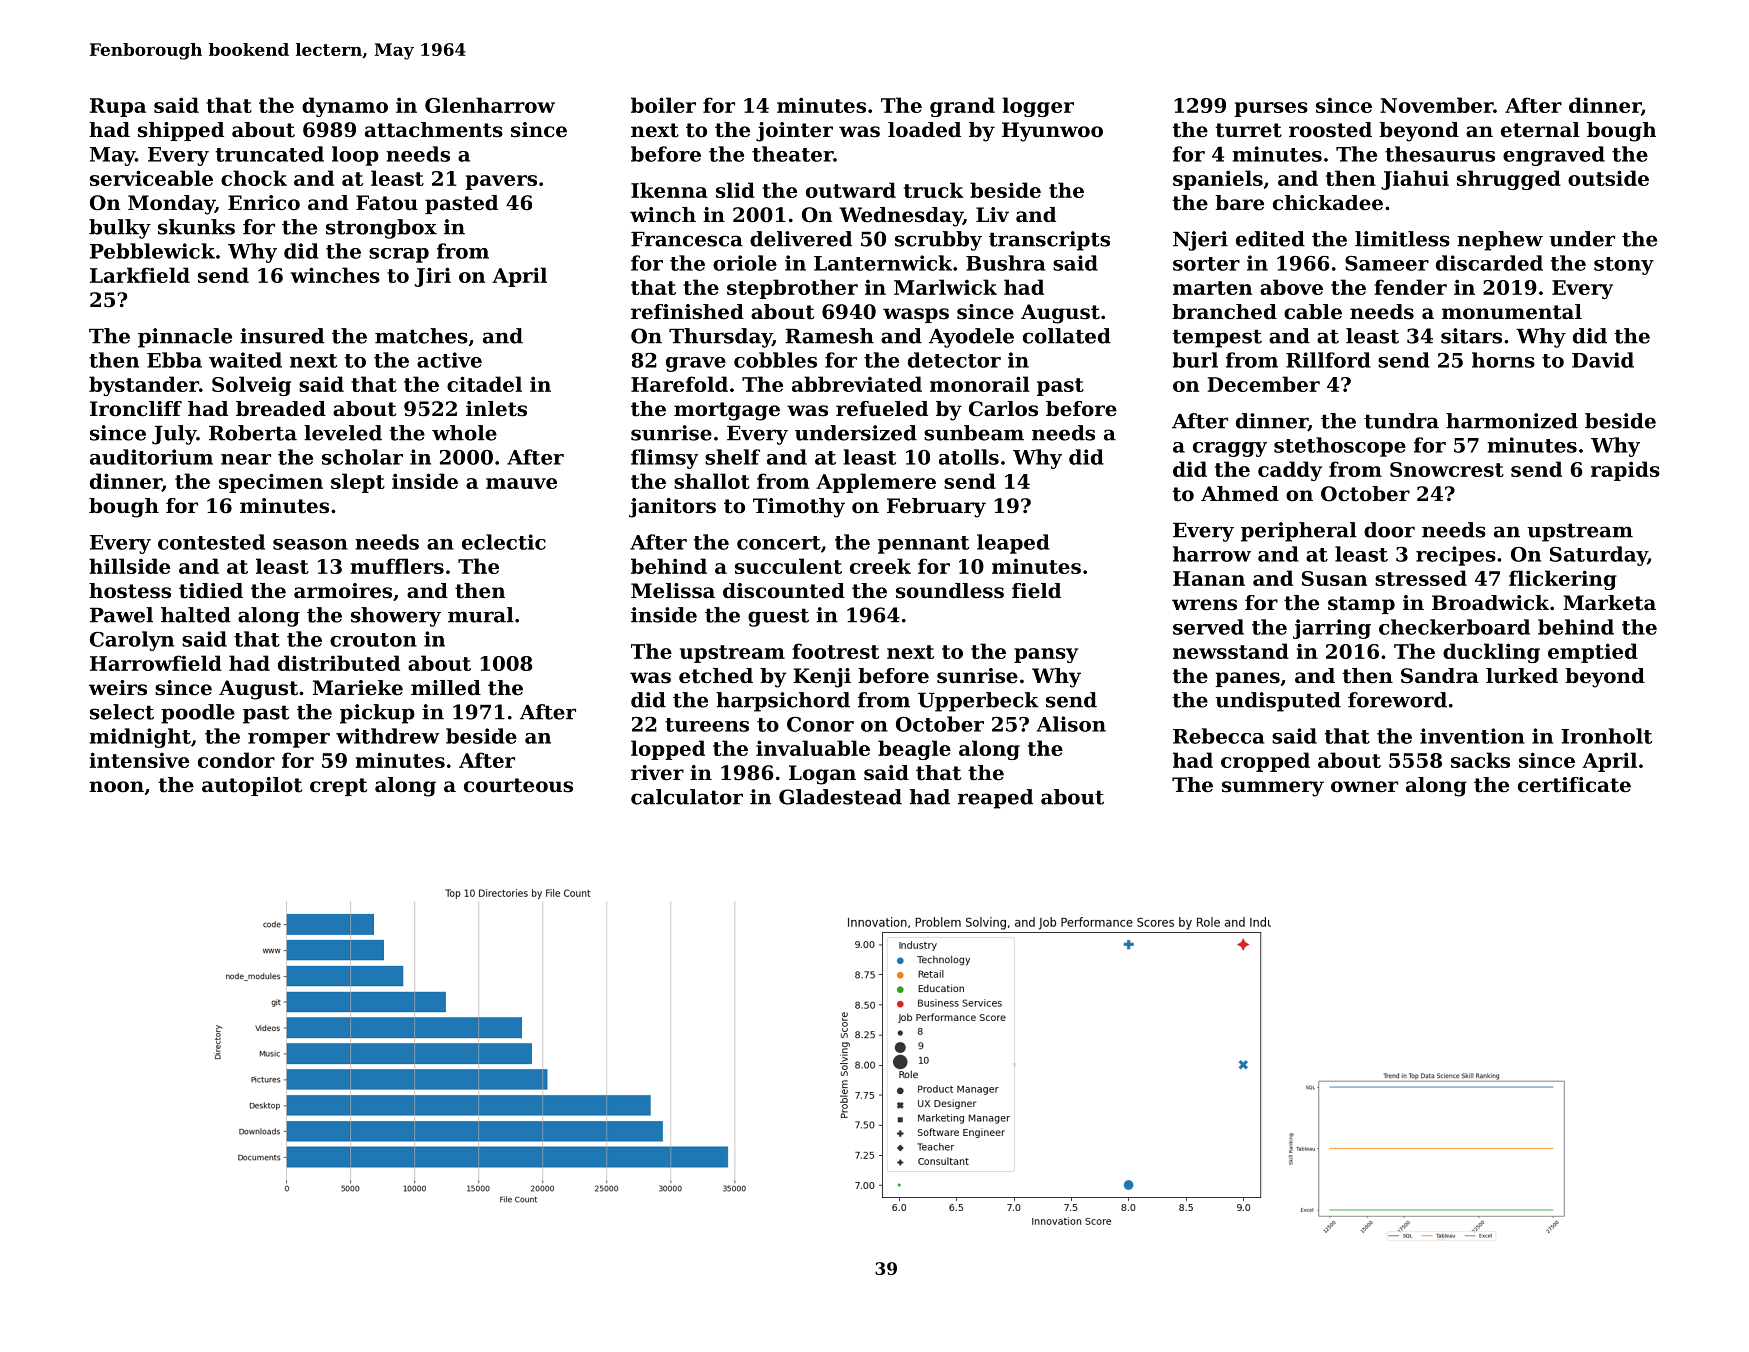 This screenshot has width=1749, height=1352. What do you see at coordinates (434, 130) in the screenshot?
I see `attachments` at bounding box center [434, 130].
